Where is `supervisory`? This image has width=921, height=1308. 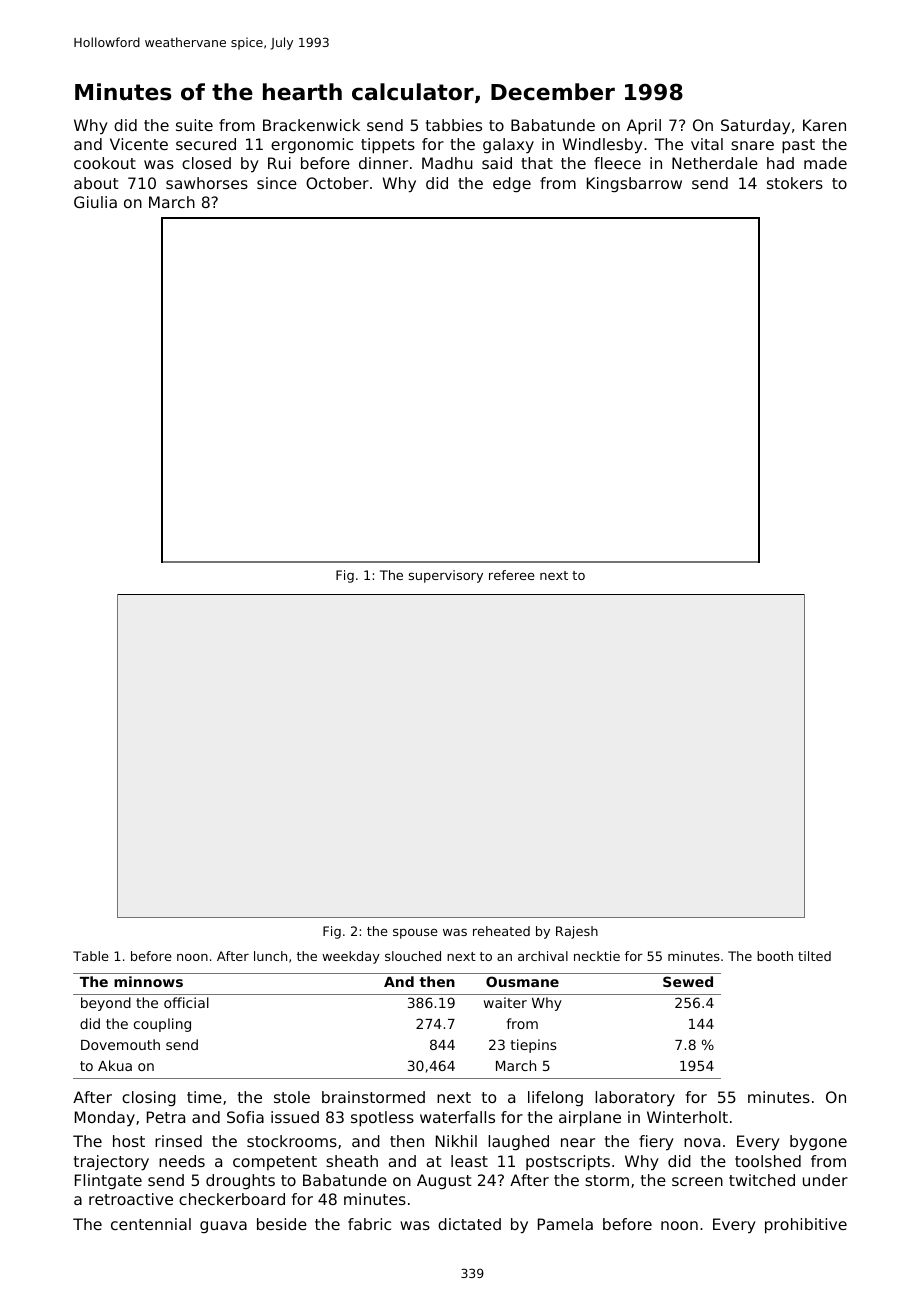 supervisory is located at coordinates (446, 576).
